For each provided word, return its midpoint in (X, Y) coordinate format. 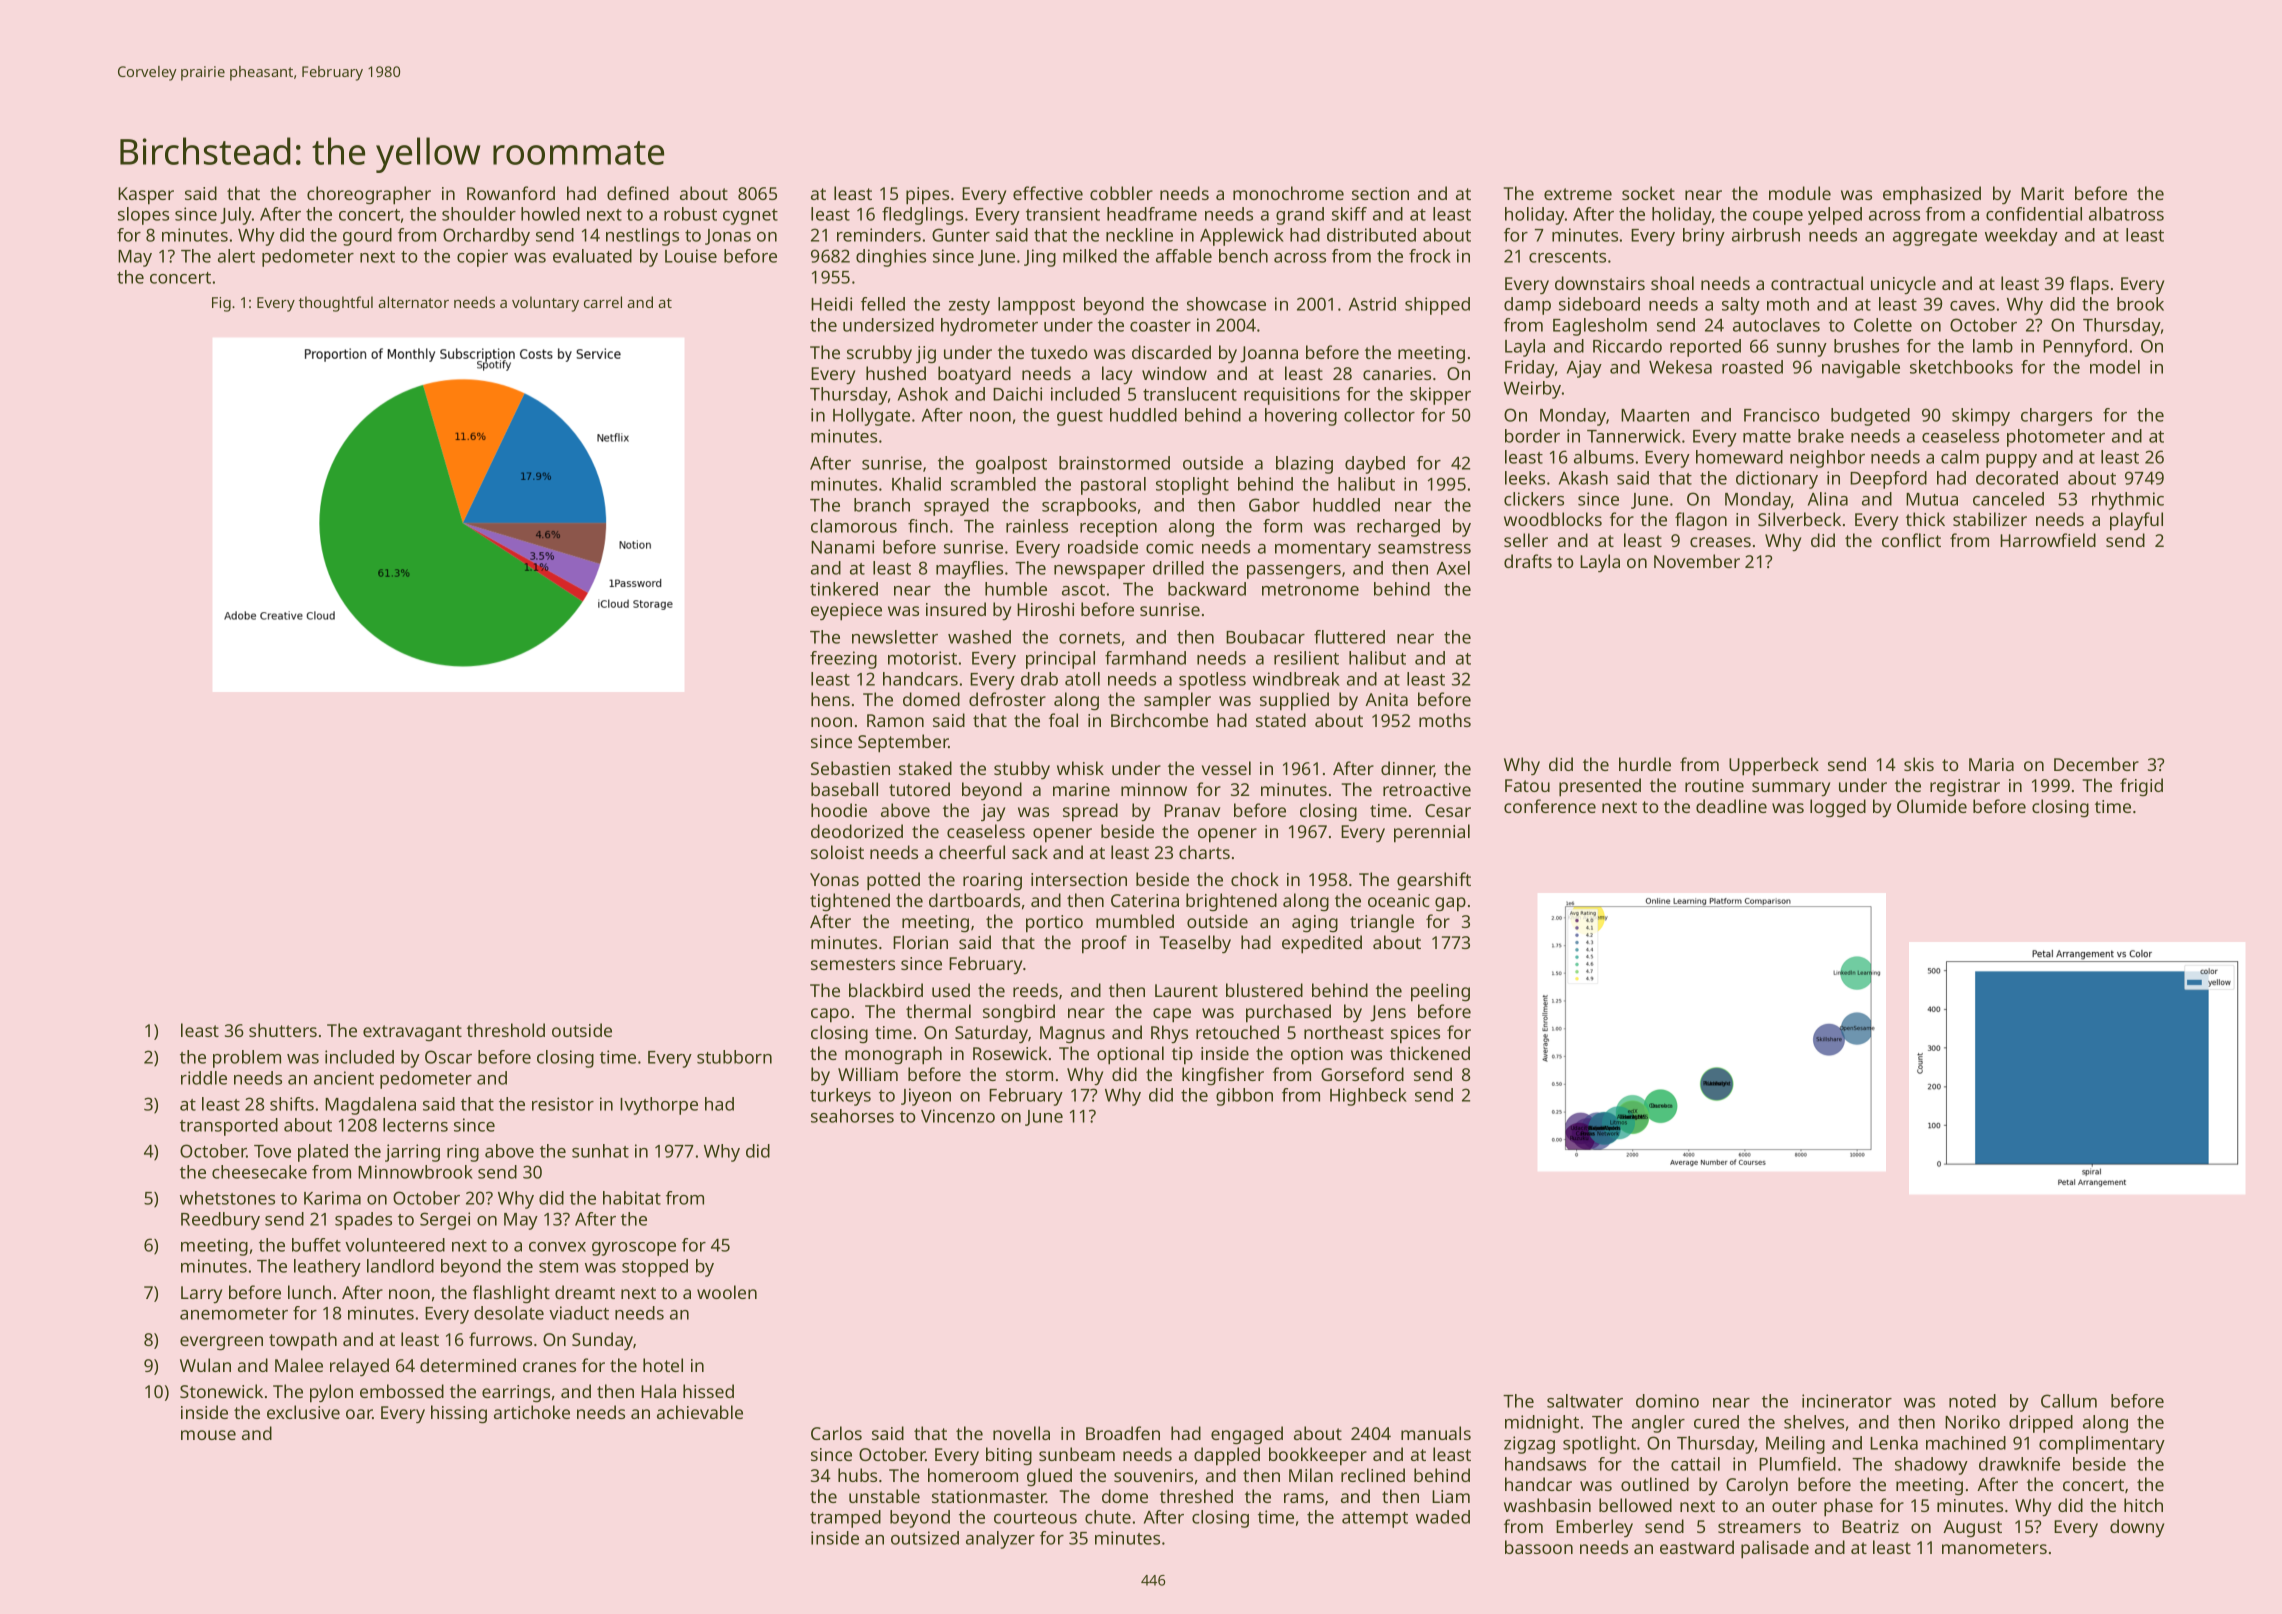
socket (1648, 193)
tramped (845, 1519)
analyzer (1000, 1540)
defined (638, 193)
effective (1048, 193)
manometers (1994, 1548)
